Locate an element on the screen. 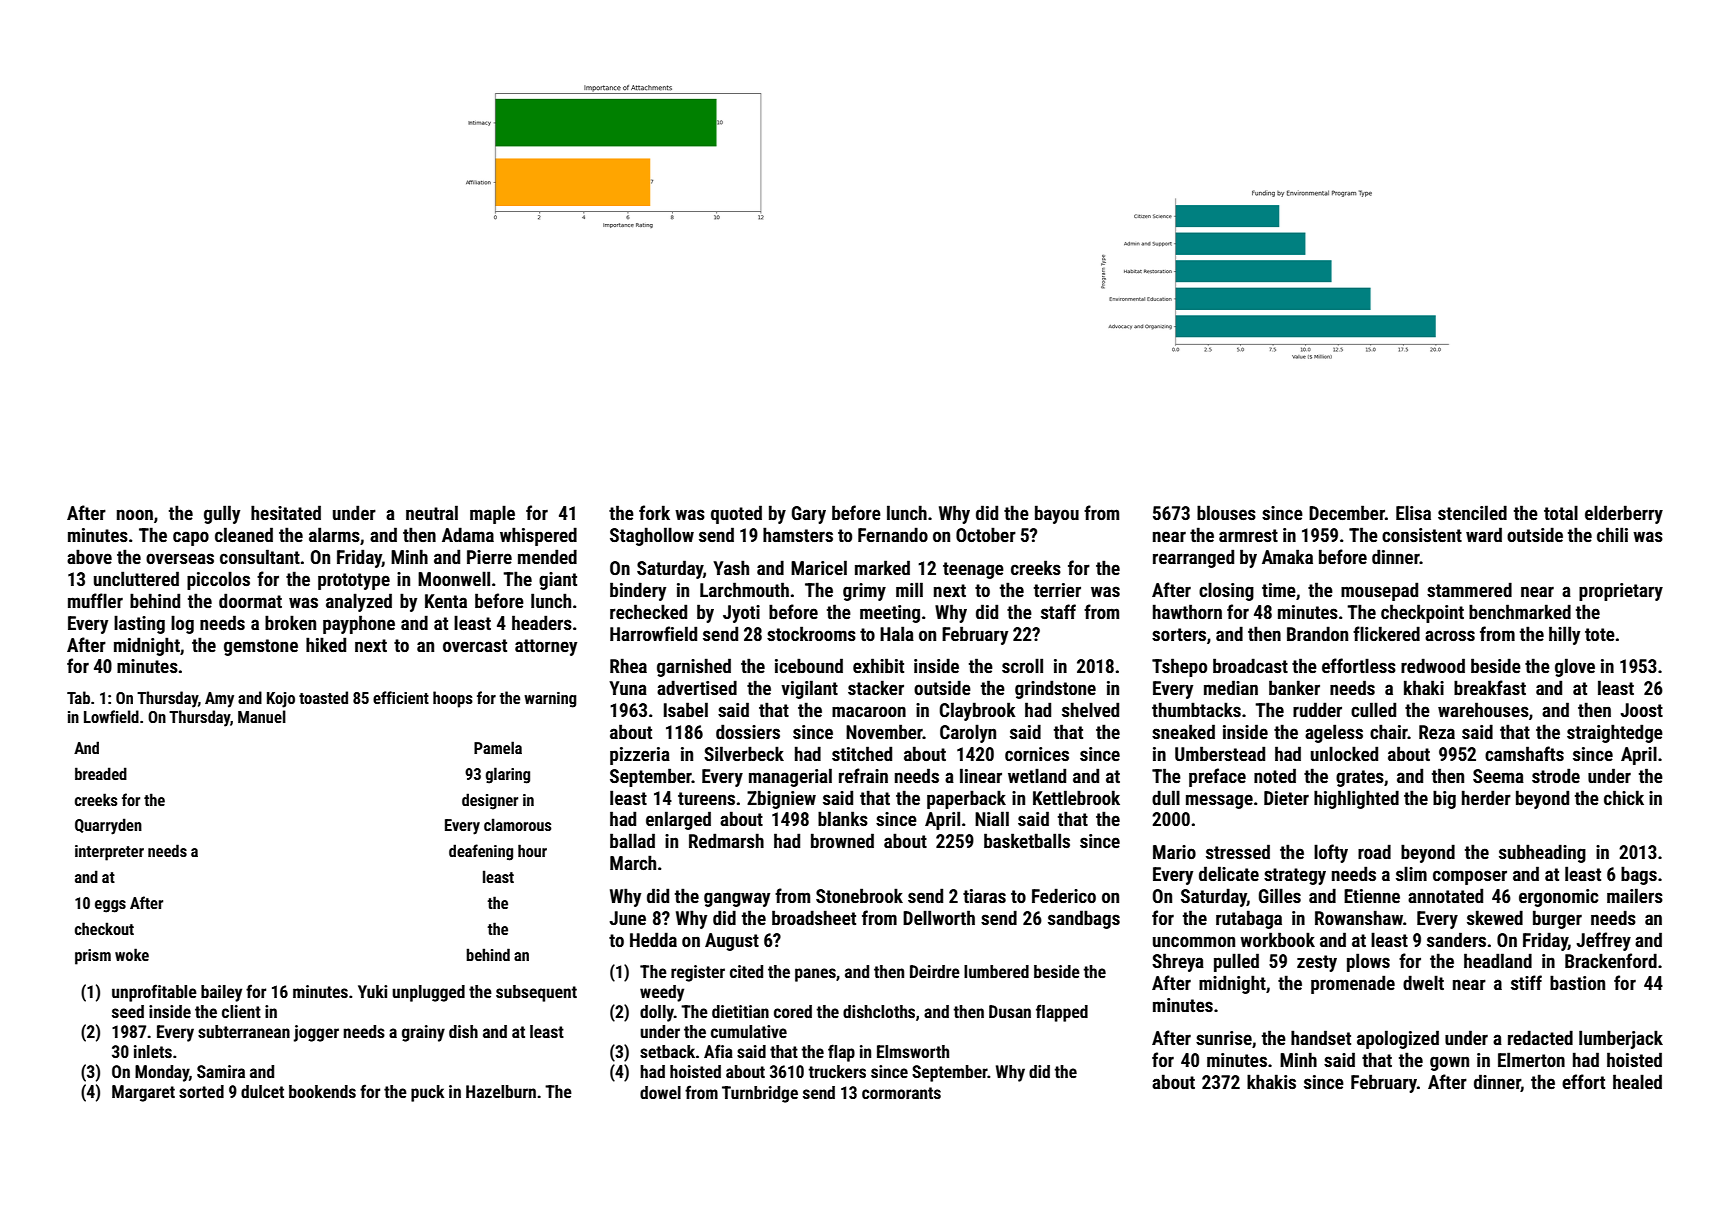 Image resolution: width=1730 pixels, height=1223 pixels. unprofitable is located at coordinates (154, 993).
